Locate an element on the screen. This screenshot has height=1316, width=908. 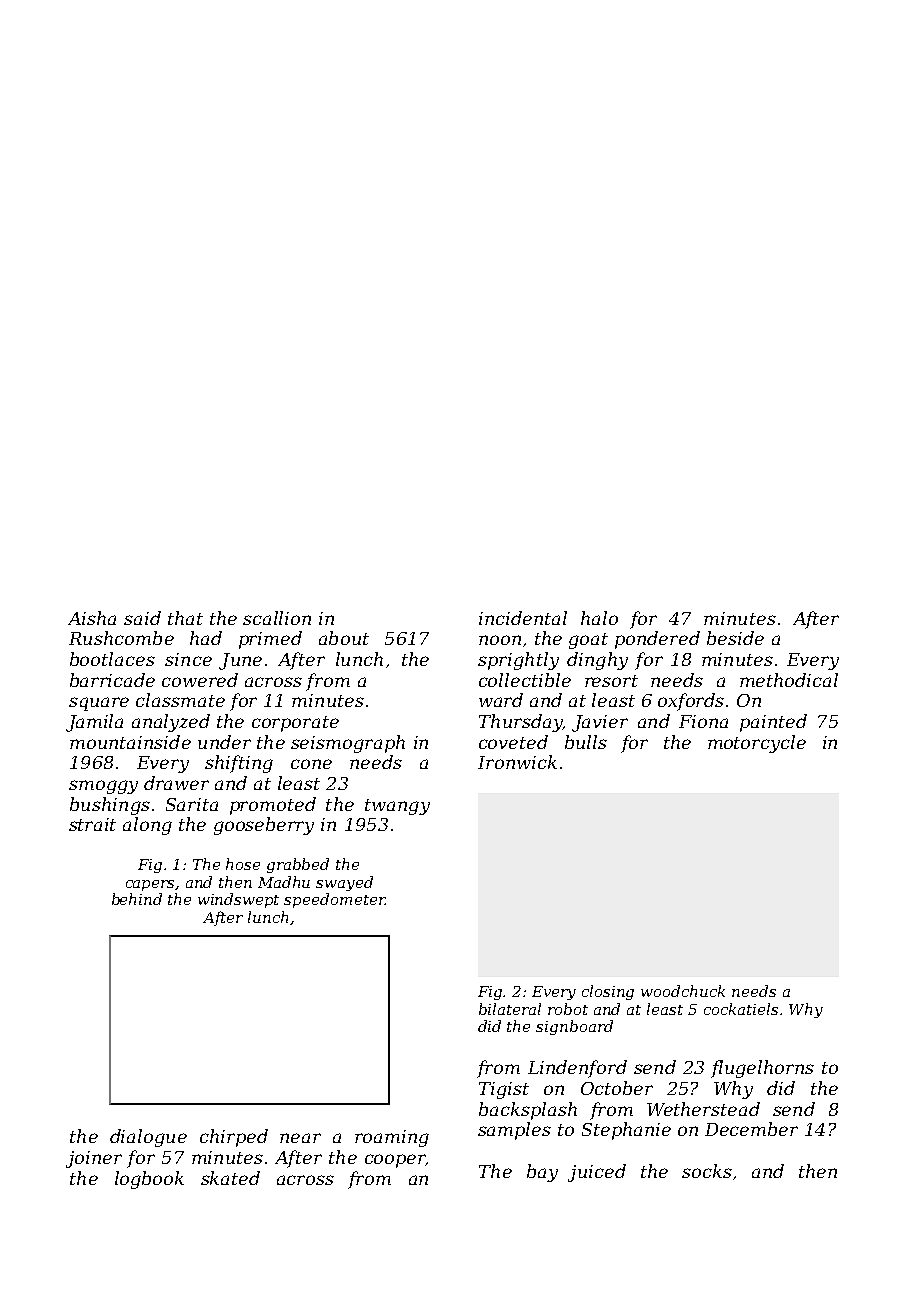
motorcycle is located at coordinates (757, 744).
